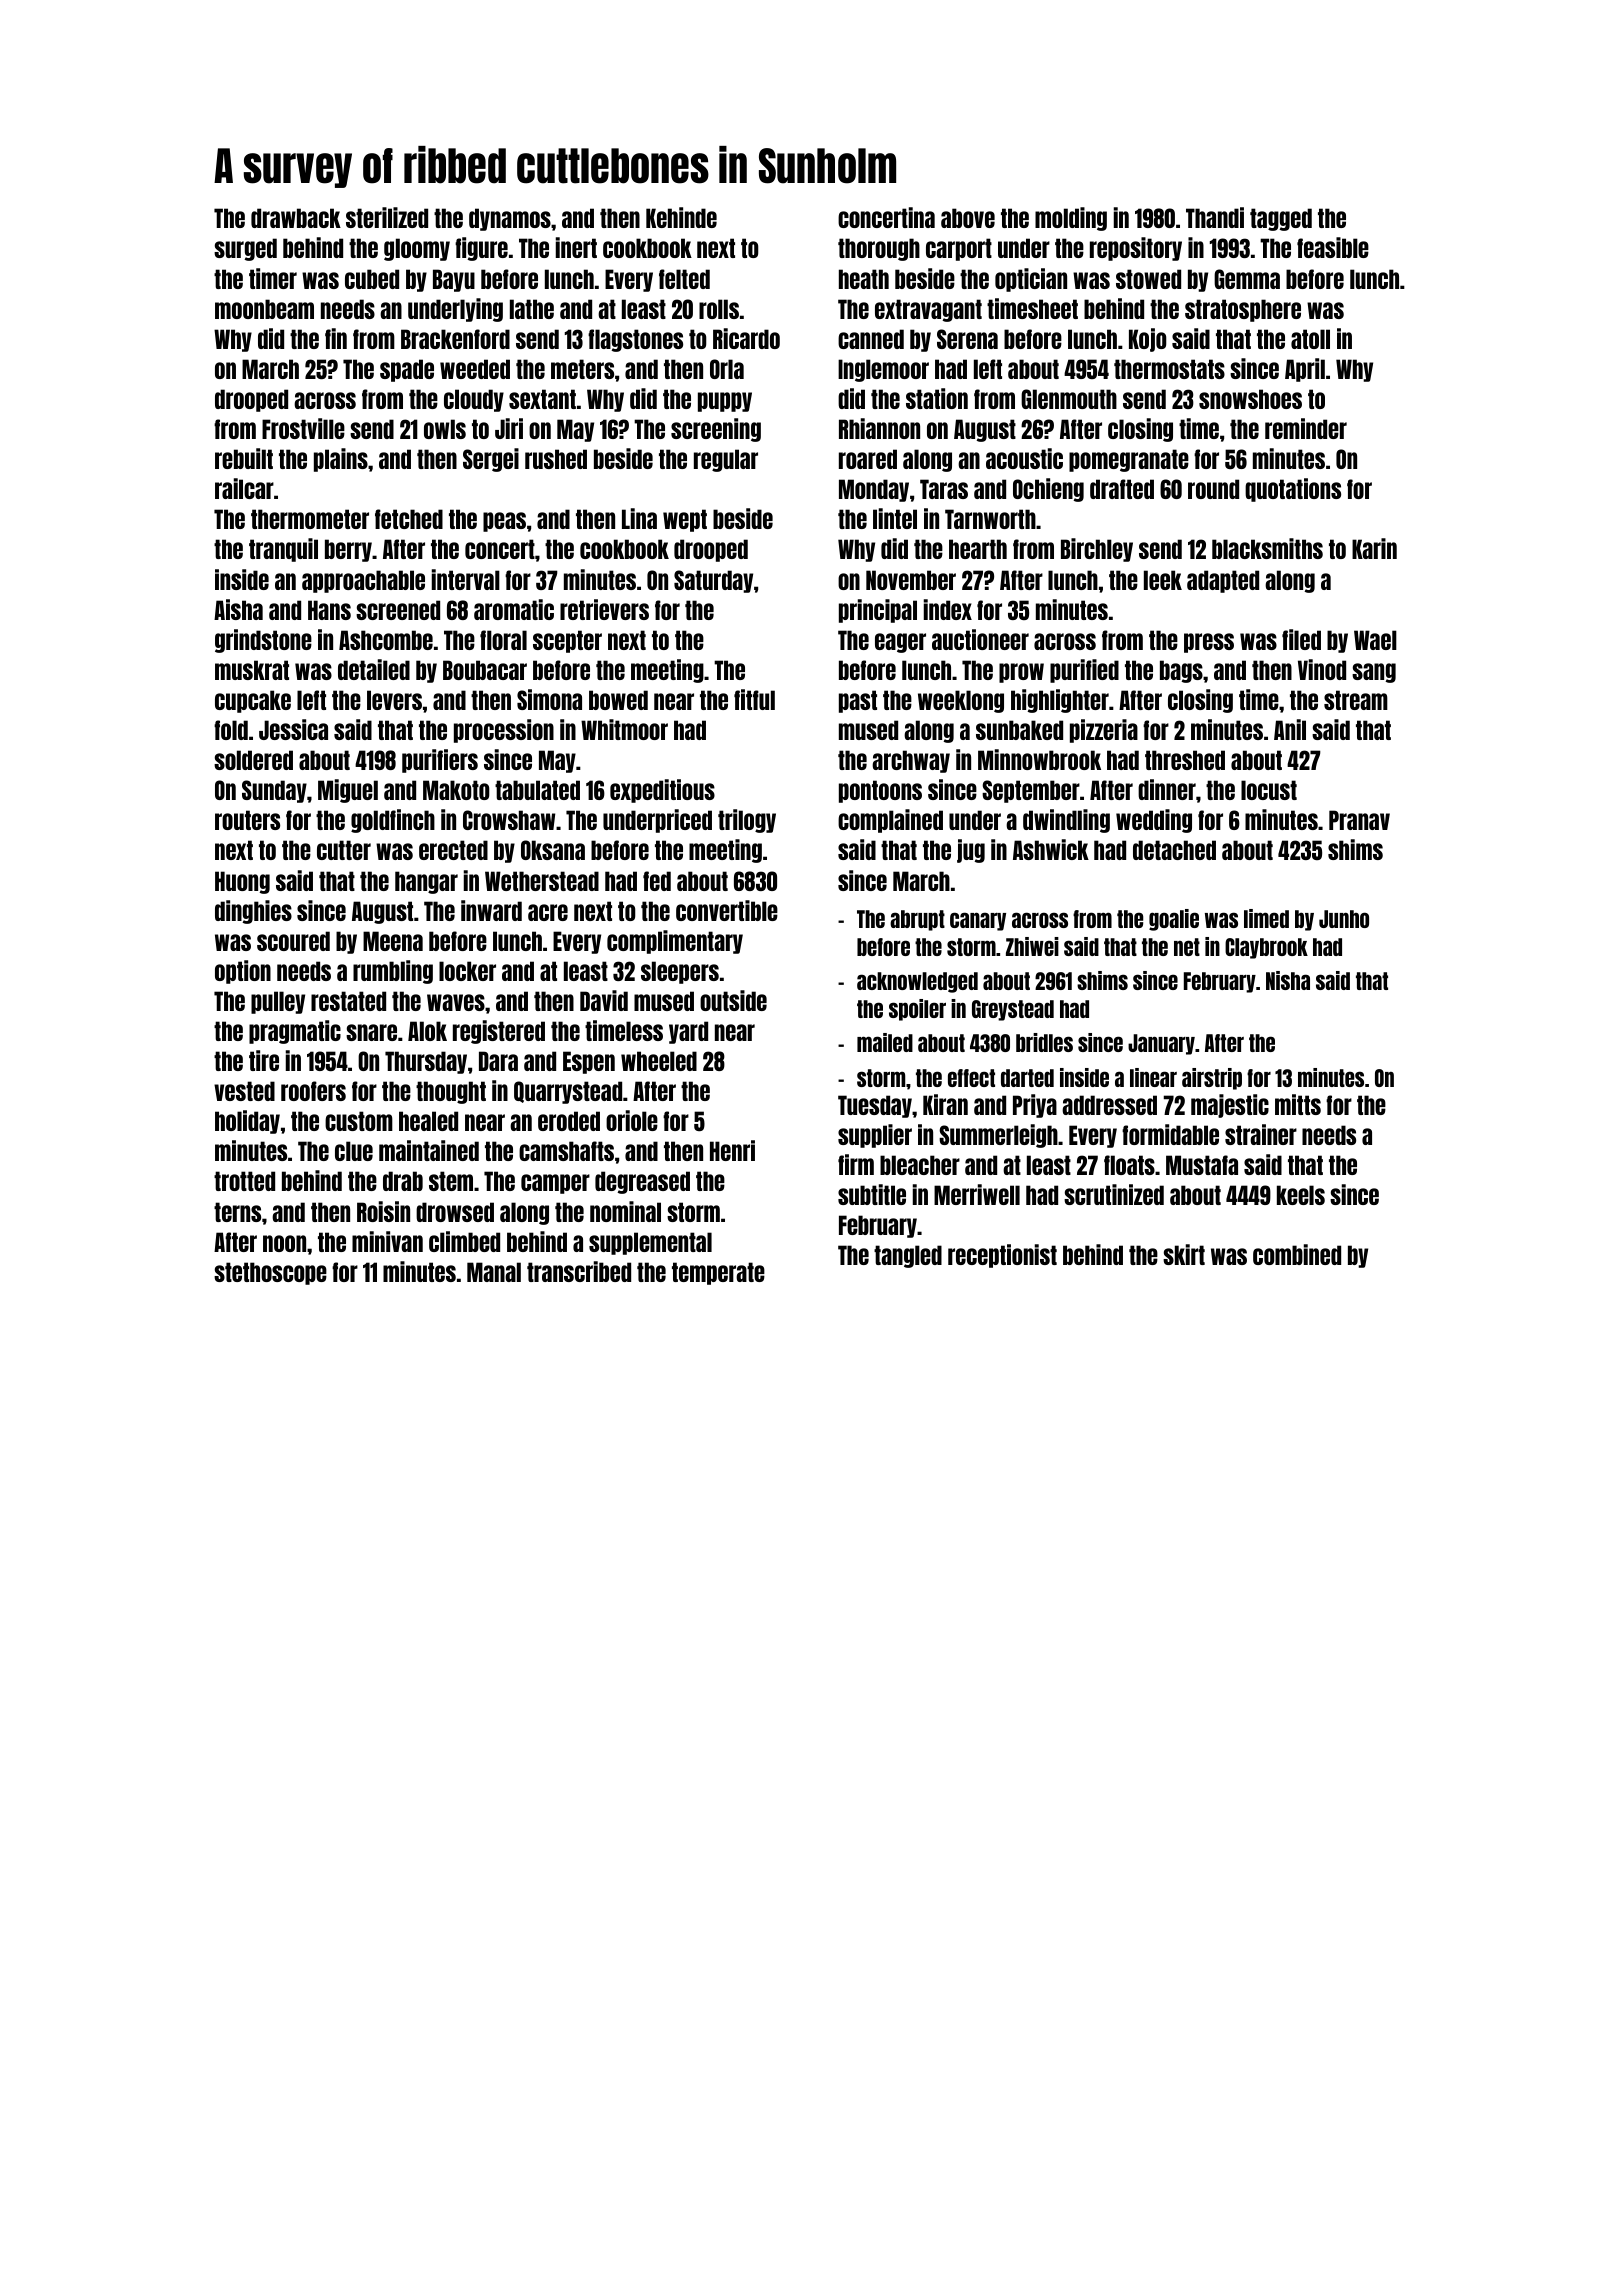 Image resolution: width=1620 pixels, height=2292 pixels. Describe the element at coordinates (1071, 219) in the screenshot. I see `molding` at that location.
